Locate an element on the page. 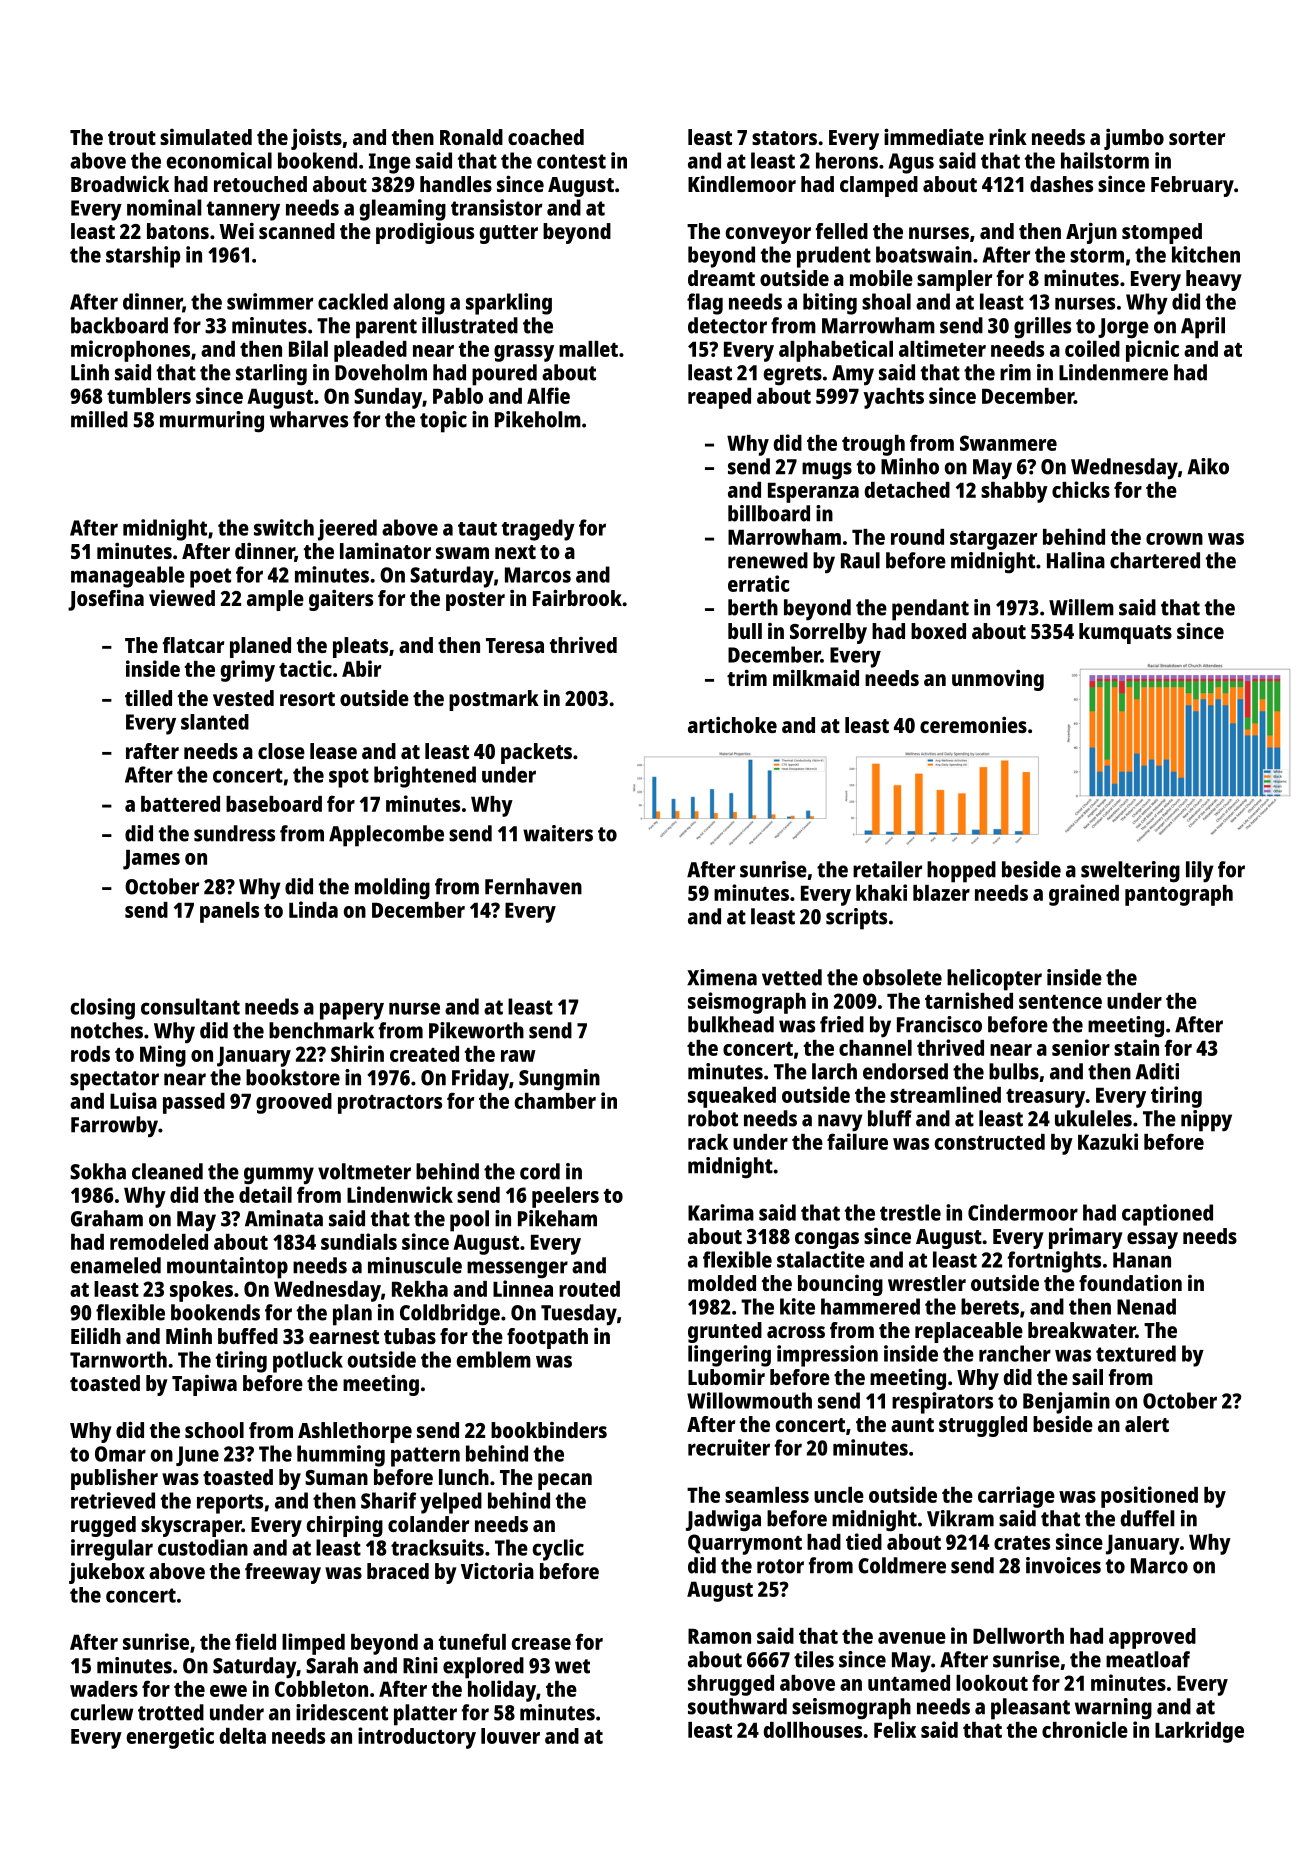 Image resolution: width=1316 pixels, height=1861 pixels. closing is located at coordinates (103, 1009).
